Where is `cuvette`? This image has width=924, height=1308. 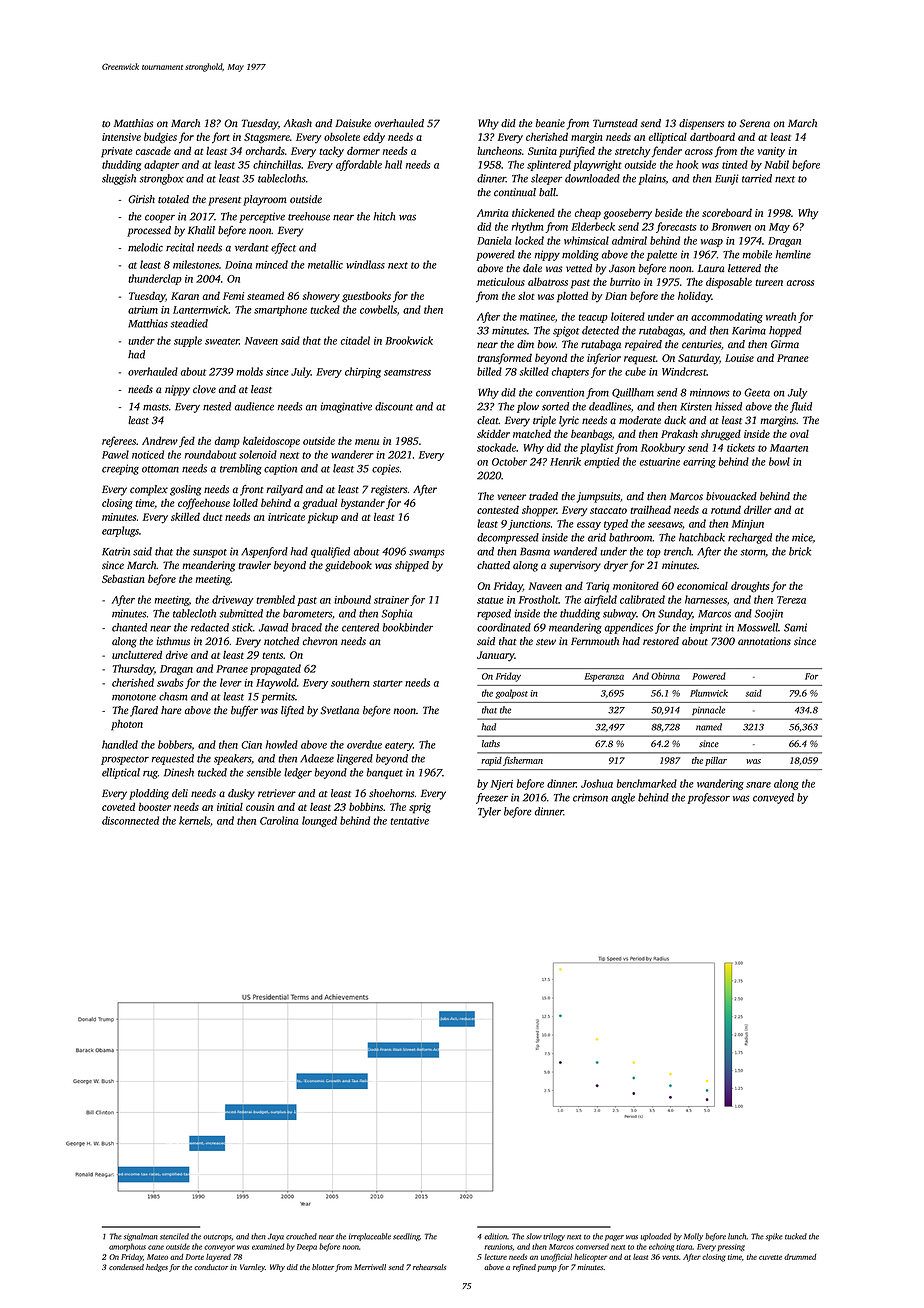
cuvette is located at coordinates (770, 1257).
